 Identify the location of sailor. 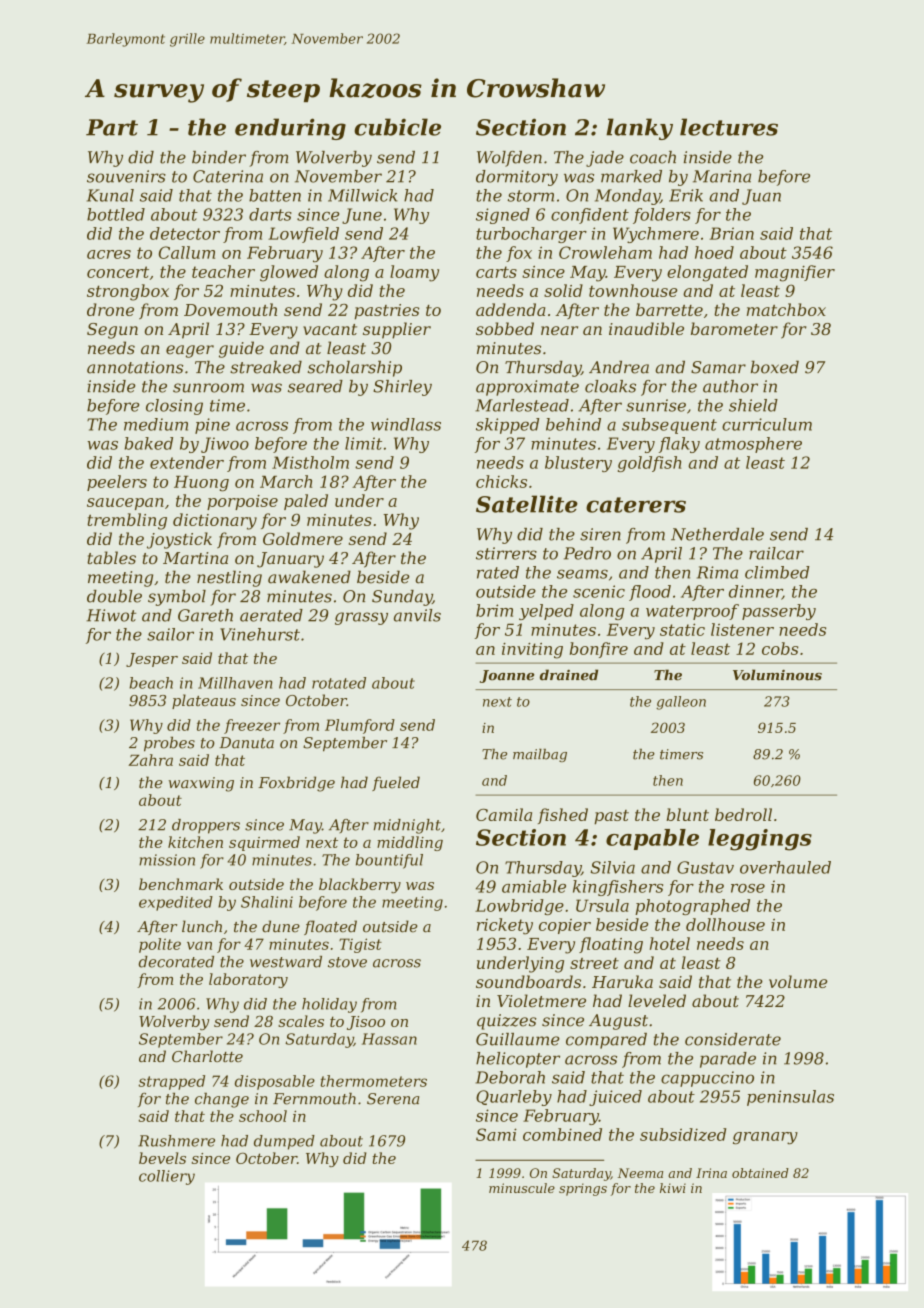
(170, 634).
